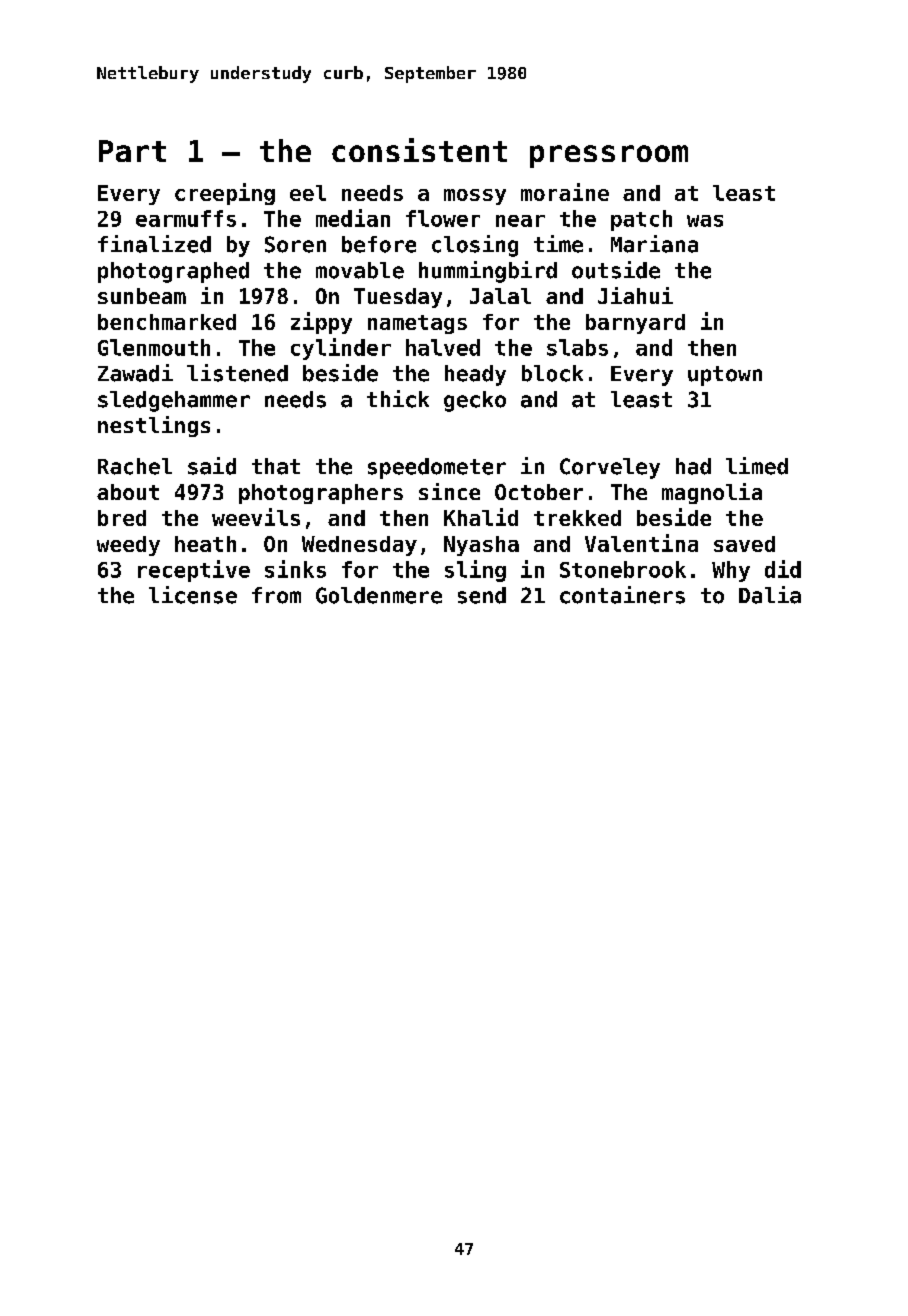 The width and height of the page is (908, 1316). I want to click on mossy, so click(475, 197).
